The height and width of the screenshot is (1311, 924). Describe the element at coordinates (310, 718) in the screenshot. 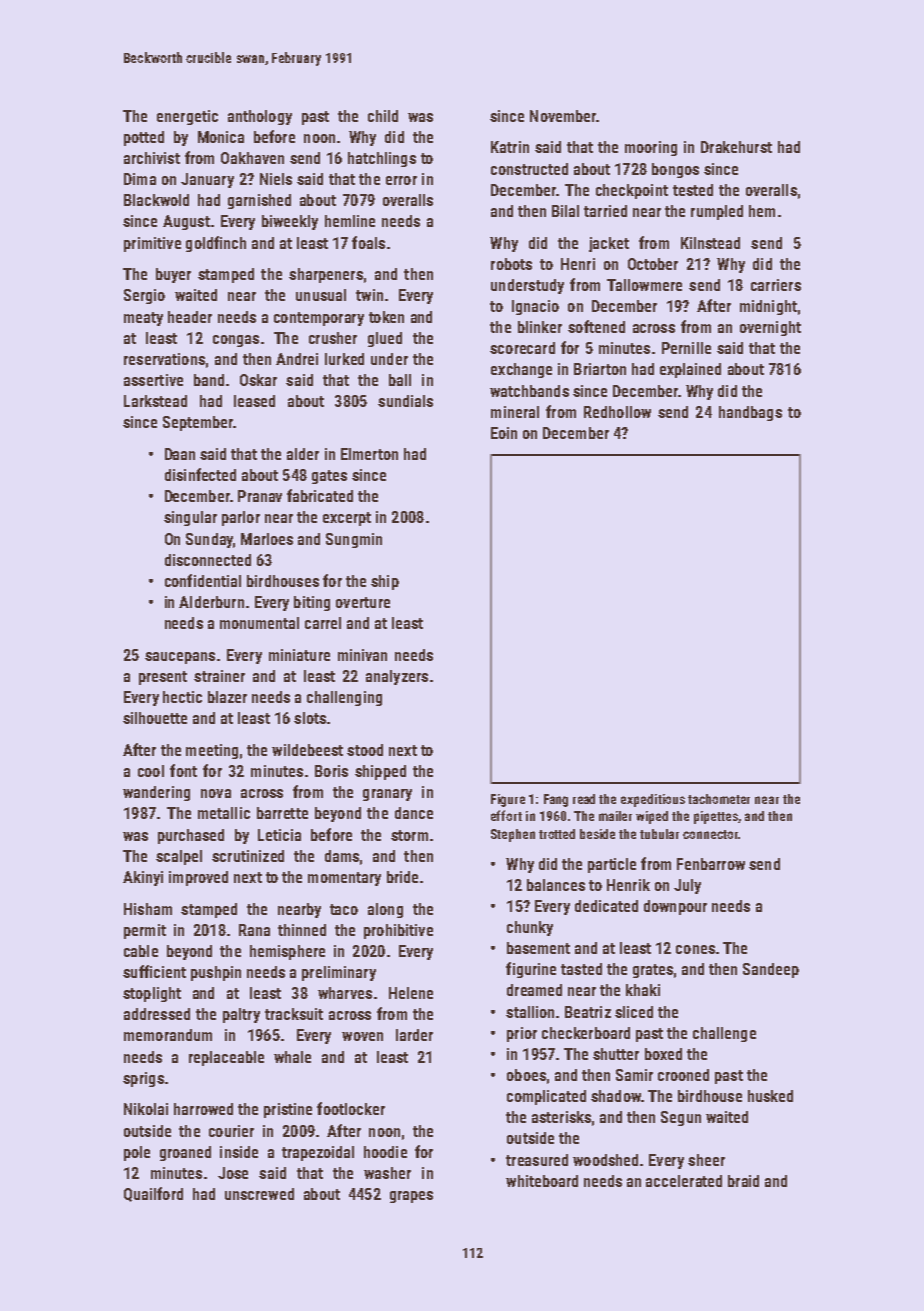

I see `slots` at that location.
